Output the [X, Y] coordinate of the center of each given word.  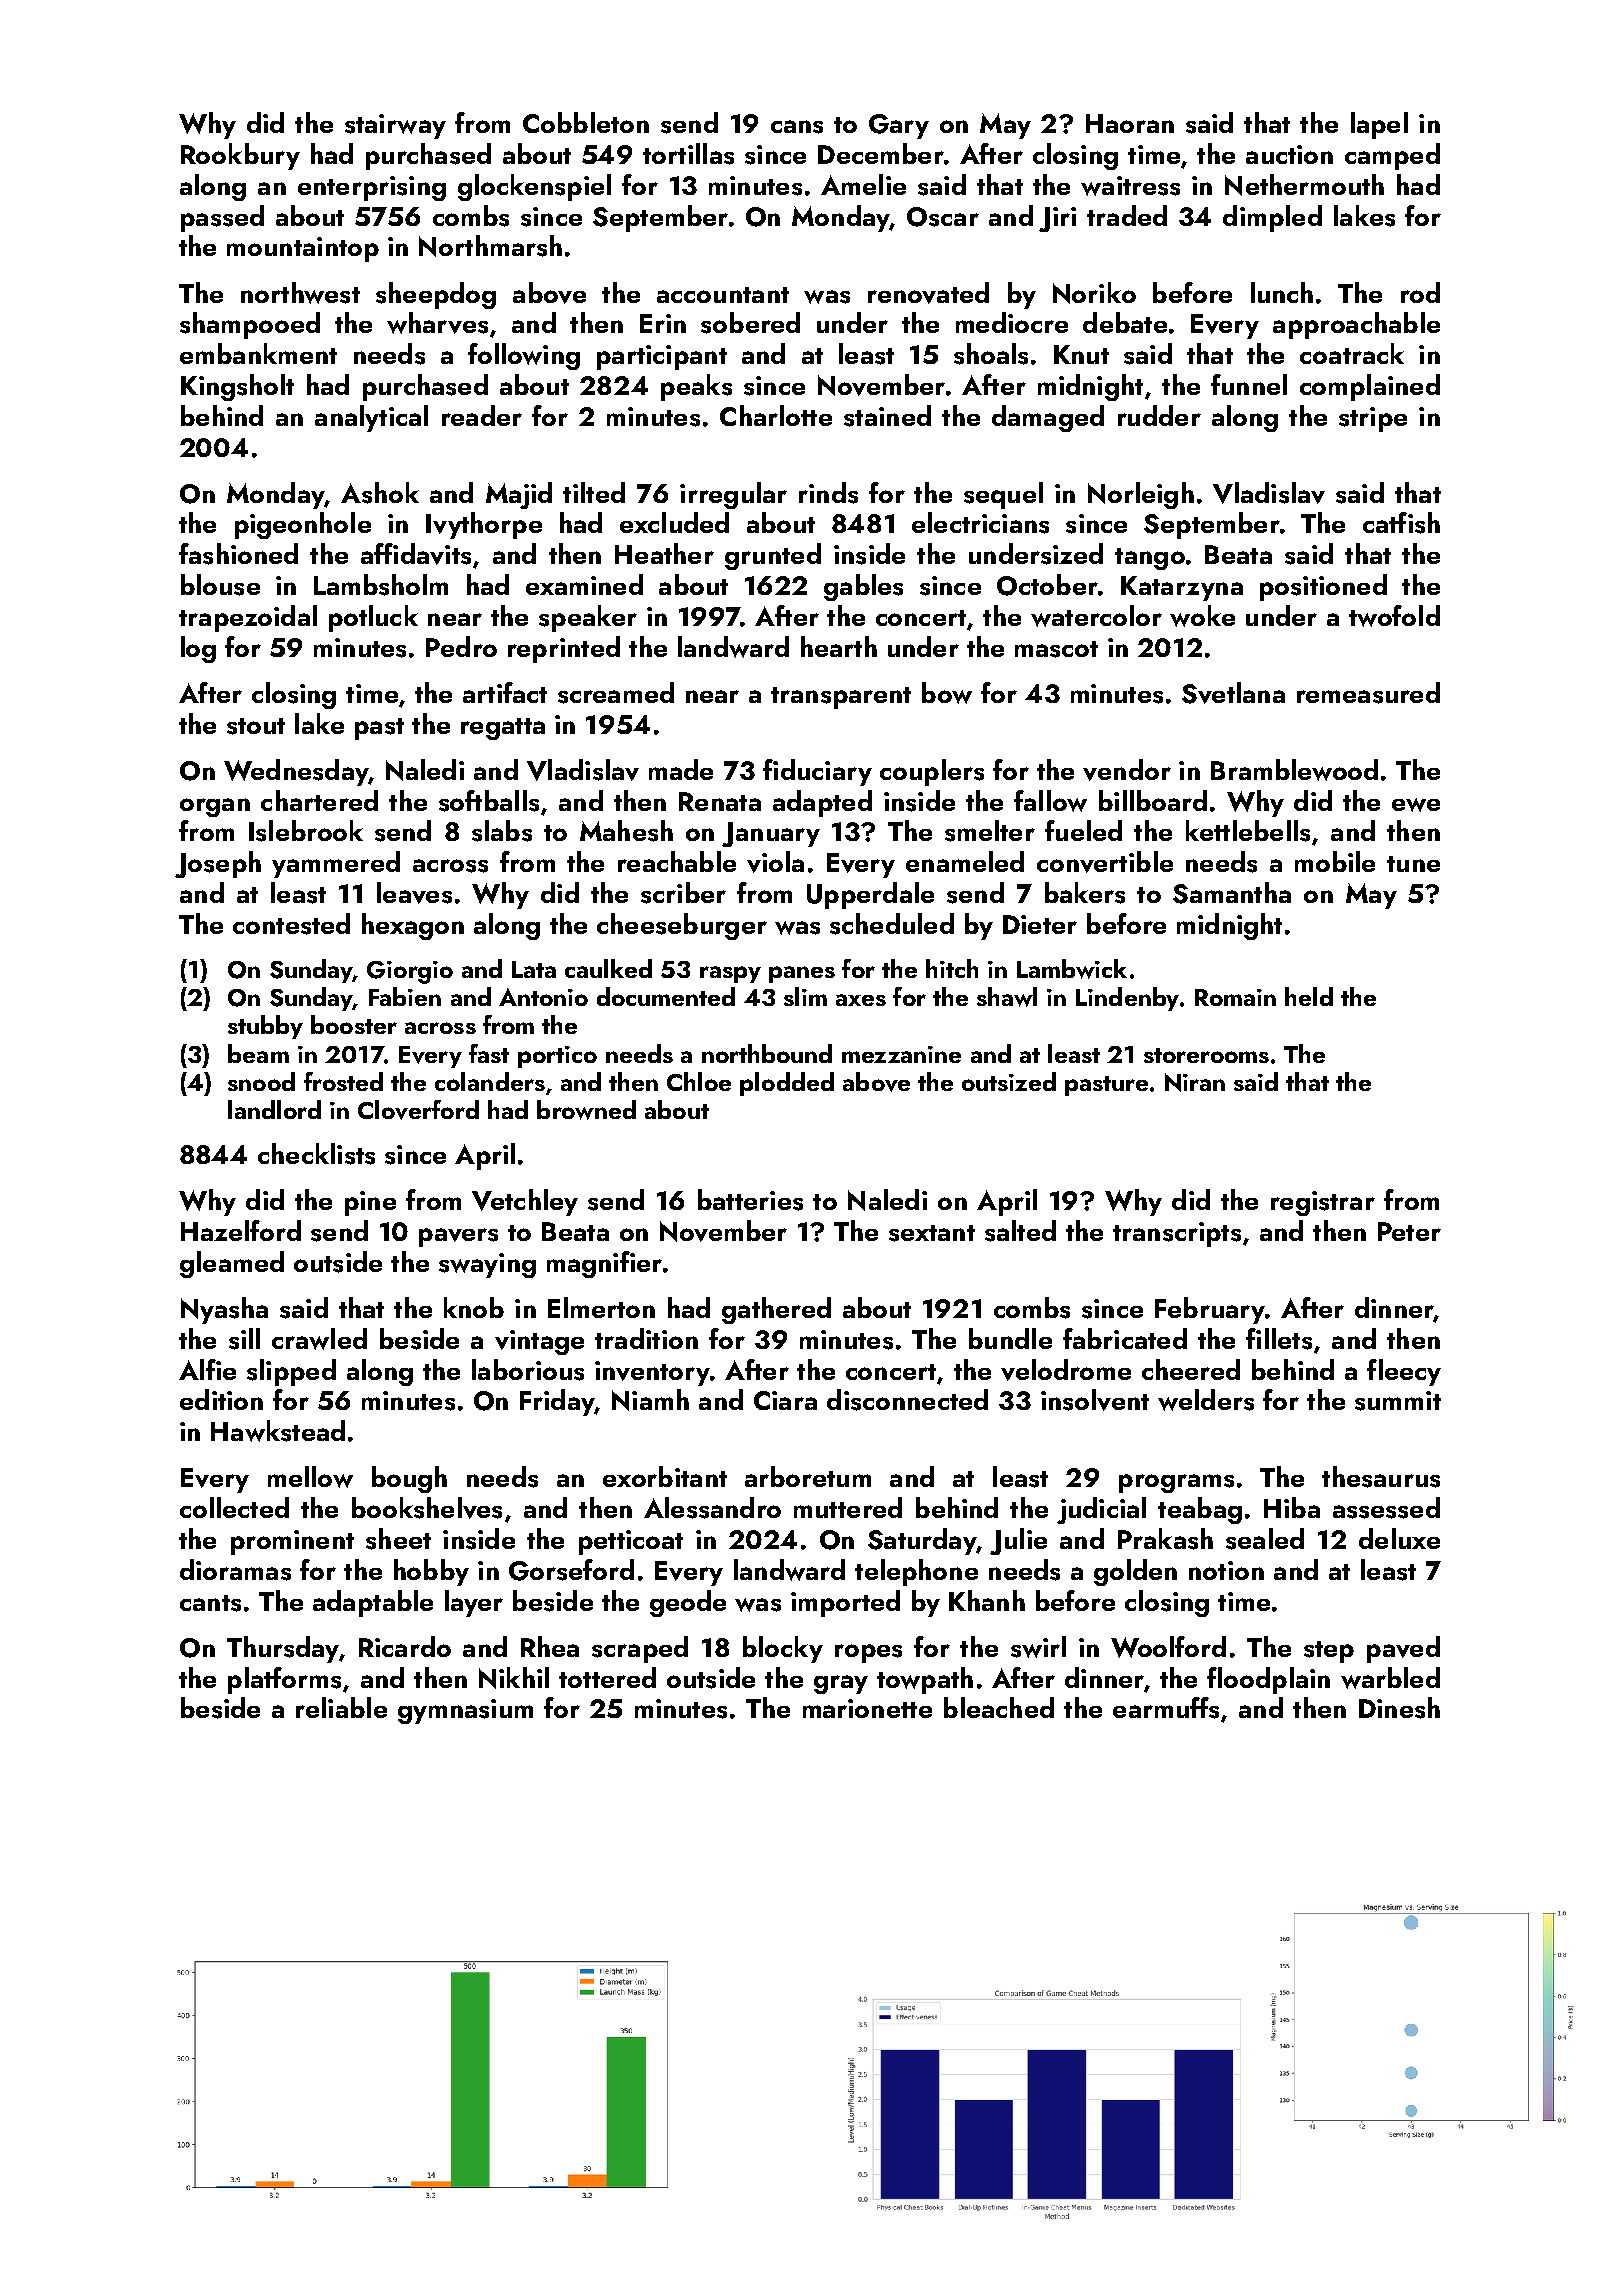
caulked [608, 968]
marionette [867, 1708]
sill [244, 1339]
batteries [750, 1200]
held [1309, 996]
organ [215, 807]
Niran [1195, 1082]
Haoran [1130, 123]
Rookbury [240, 156]
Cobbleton [586, 122]
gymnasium [465, 1711]
